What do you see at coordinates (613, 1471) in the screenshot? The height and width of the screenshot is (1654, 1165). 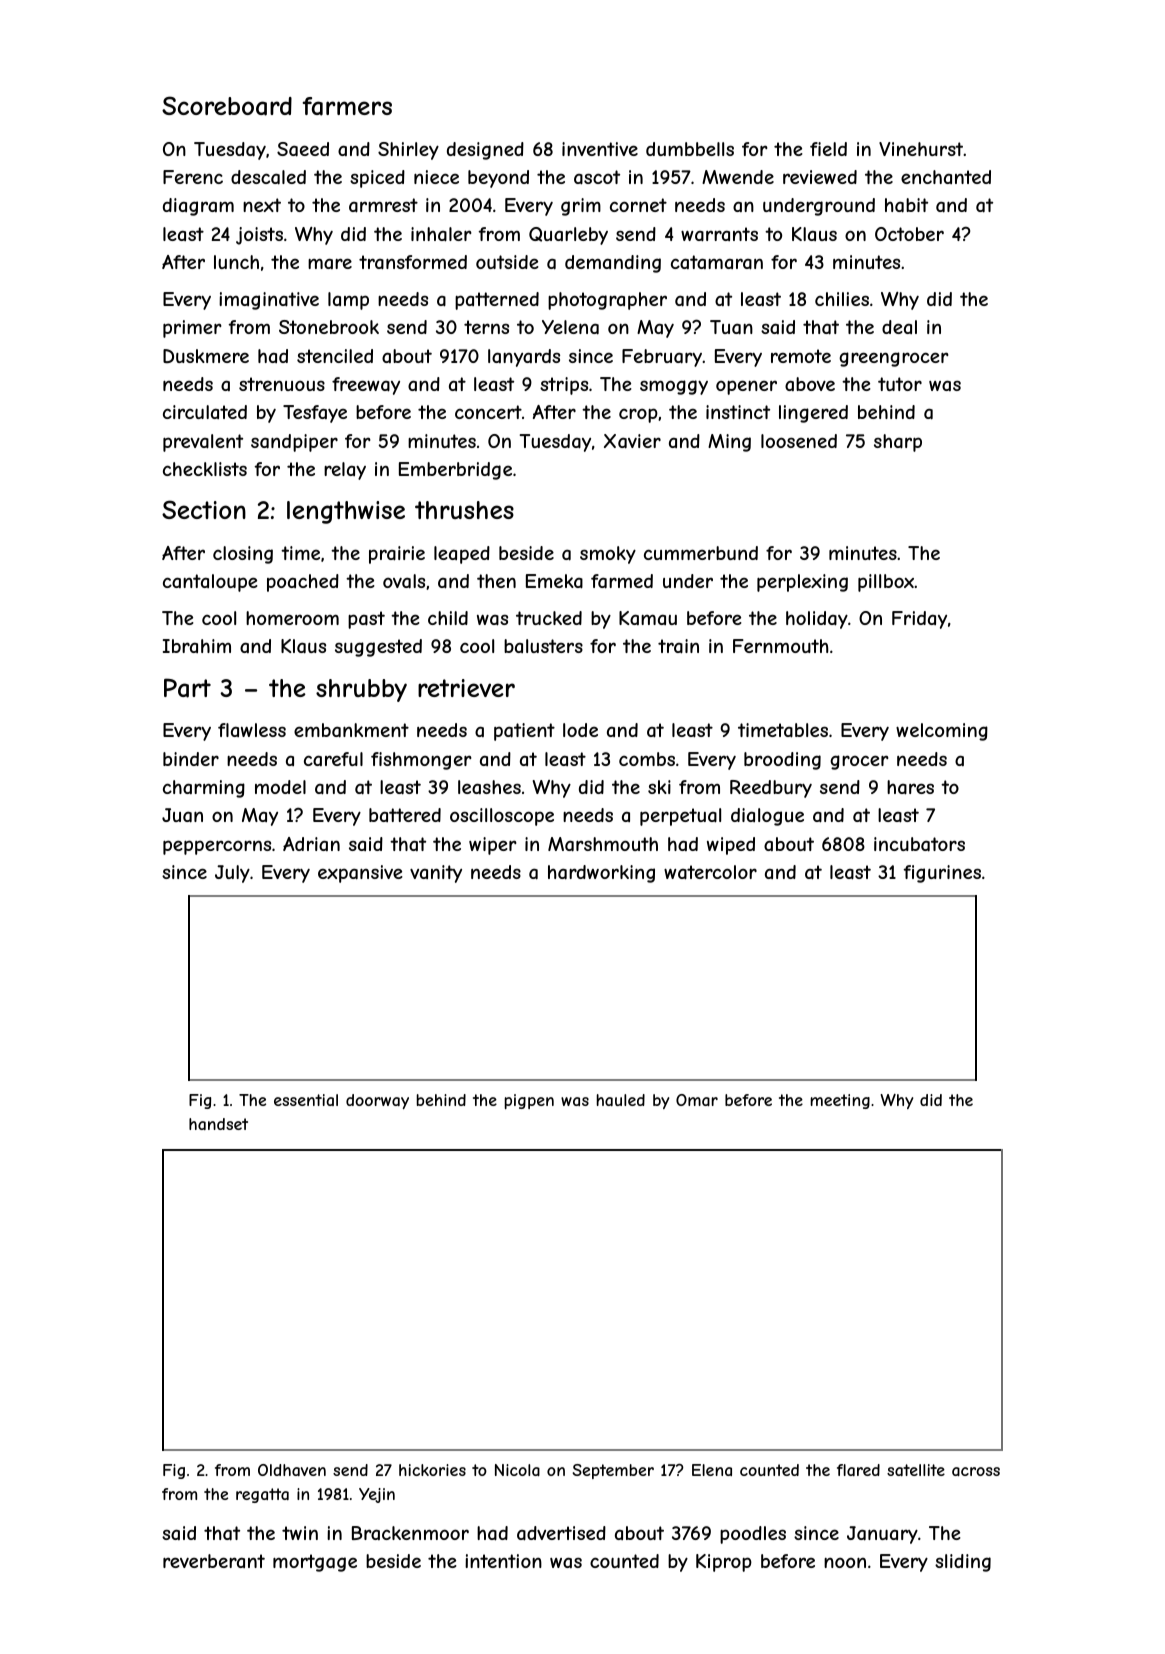 I see `September` at bounding box center [613, 1471].
